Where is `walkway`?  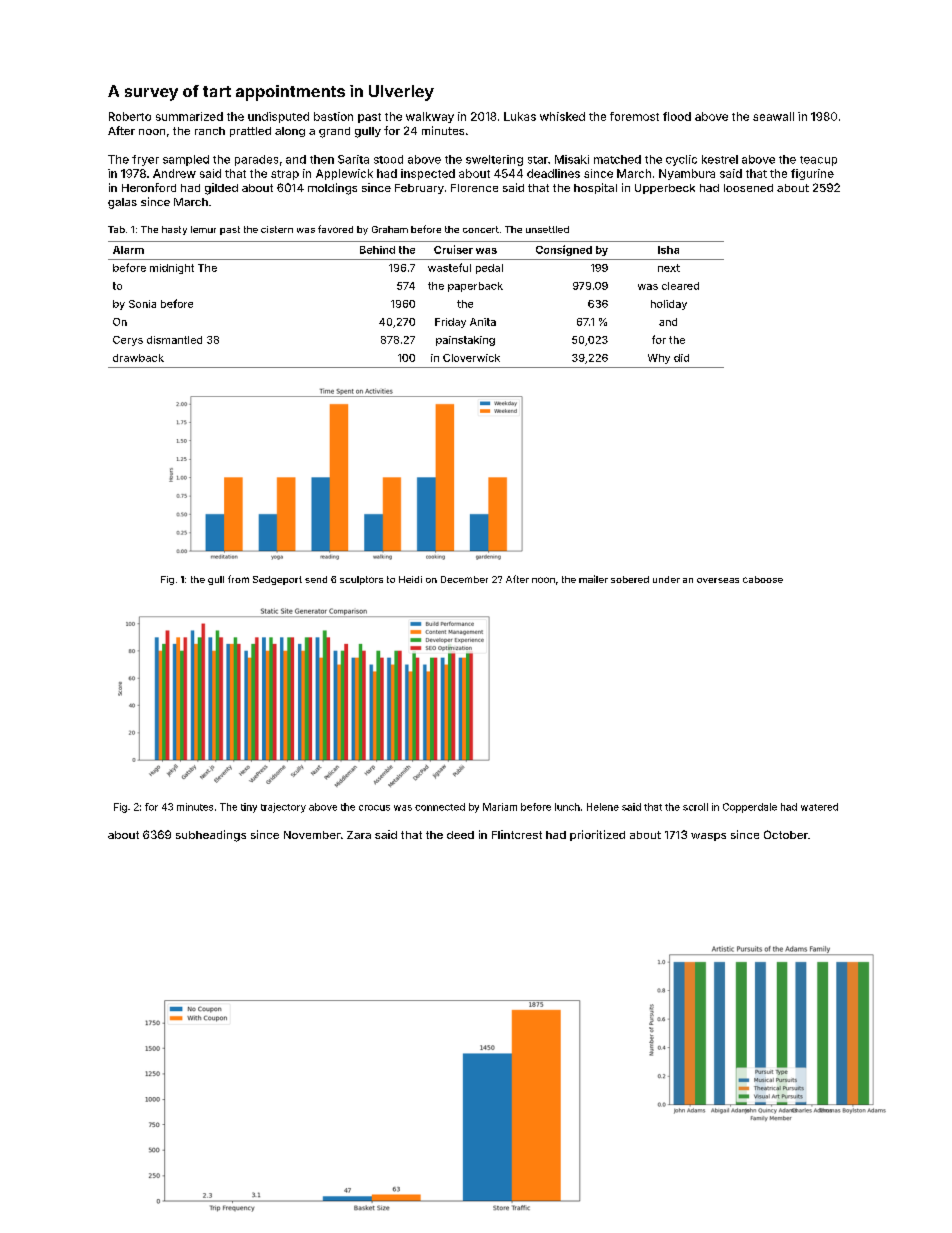 walkway is located at coordinates (430, 117).
